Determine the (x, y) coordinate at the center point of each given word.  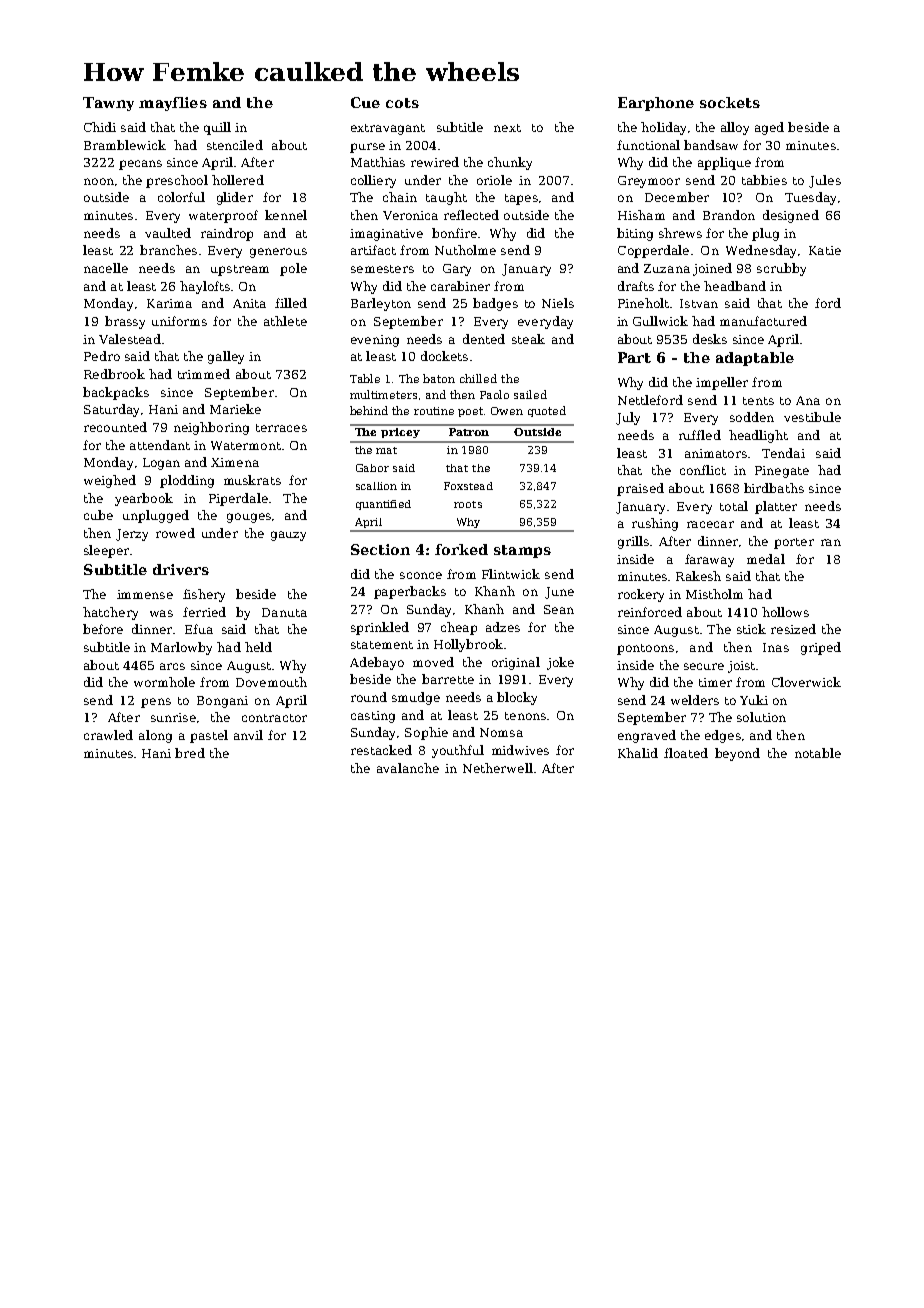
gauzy (288, 536)
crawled (108, 735)
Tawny (108, 104)
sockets (730, 102)
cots (402, 103)
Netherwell (498, 768)
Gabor (372, 468)
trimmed (204, 374)
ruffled (700, 435)
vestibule (812, 417)
